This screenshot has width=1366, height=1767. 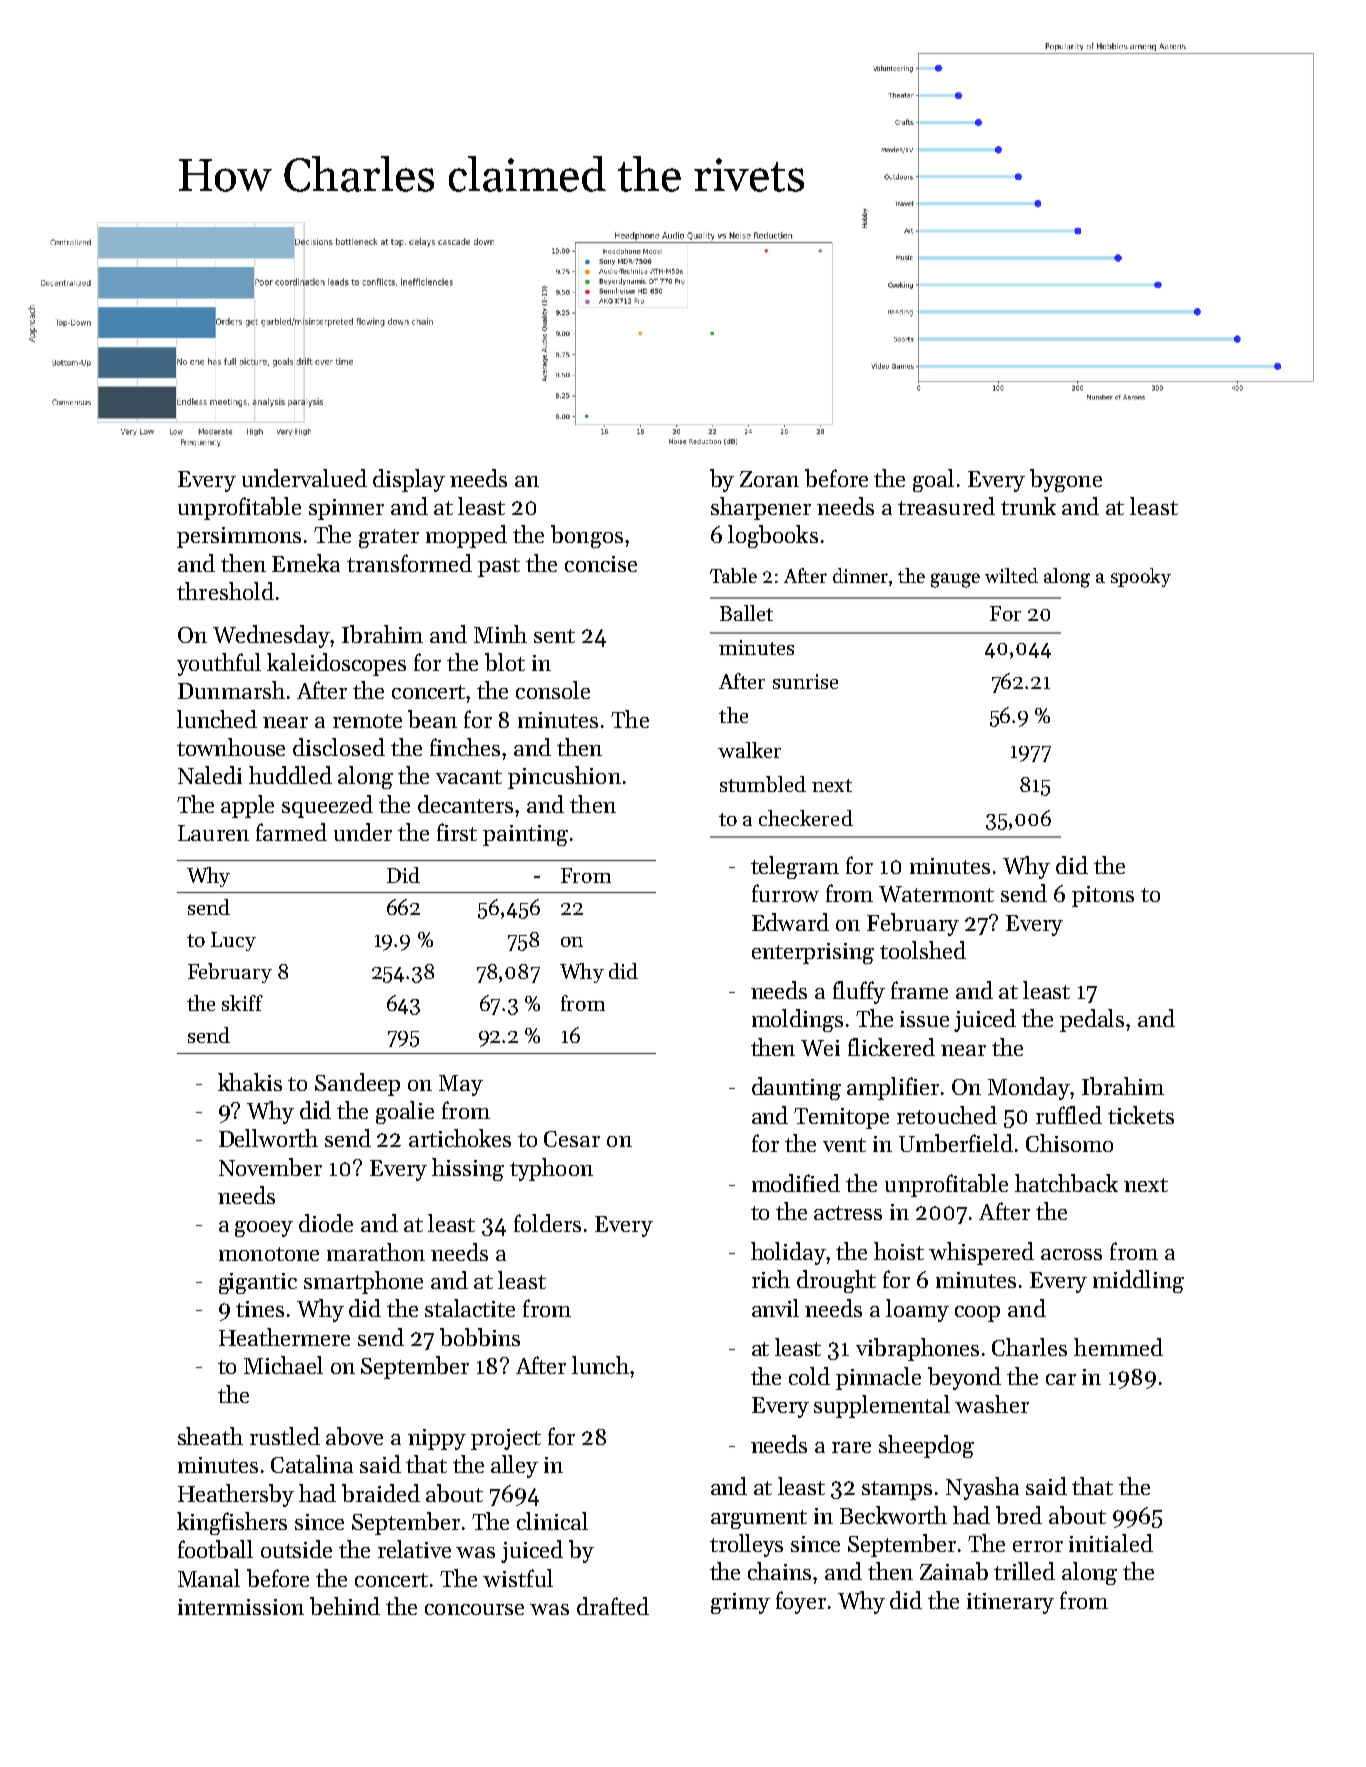 What do you see at coordinates (346, 509) in the screenshot?
I see `spinner` at bounding box center [346, 509].
